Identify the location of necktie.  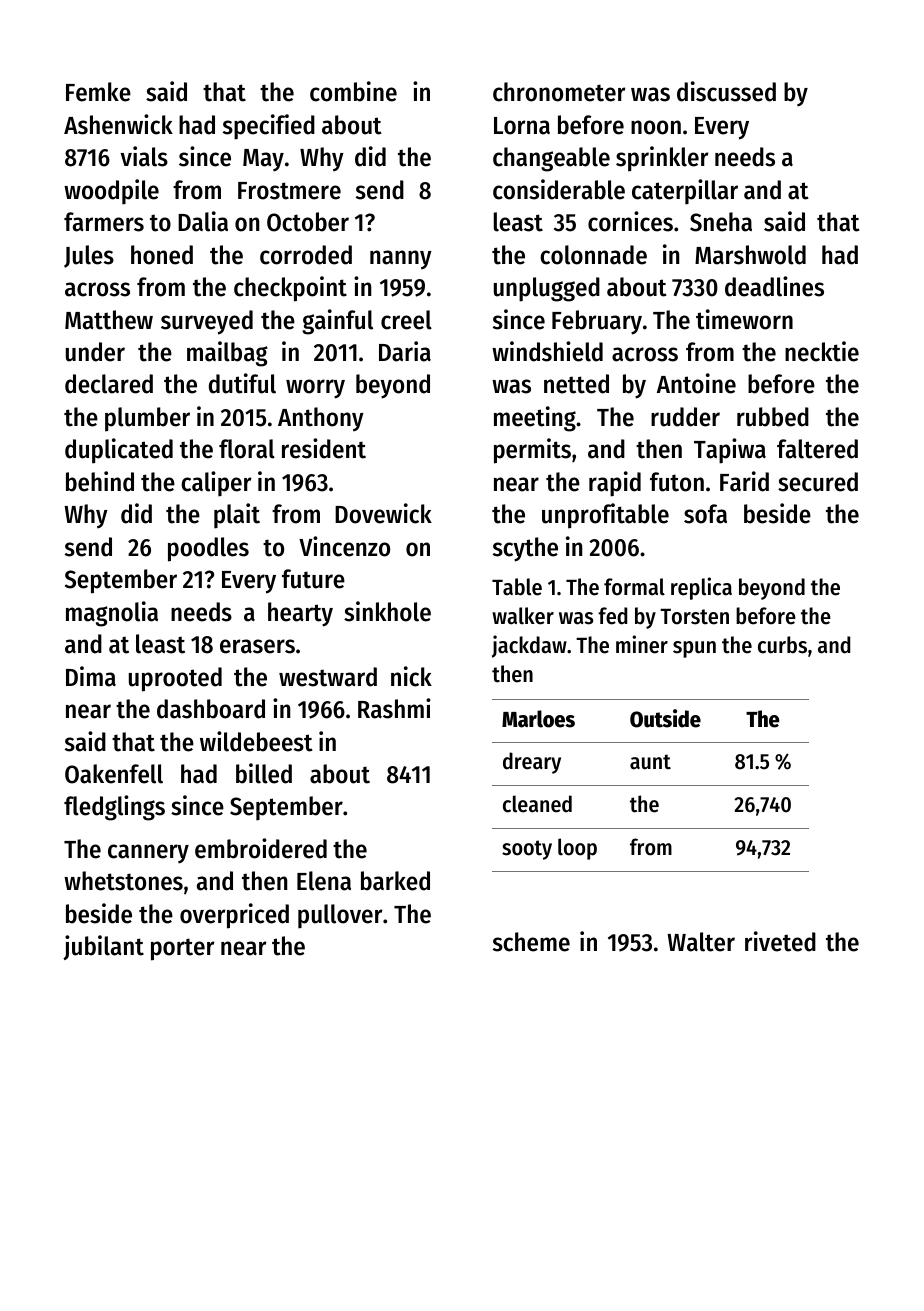
(822, 351).
